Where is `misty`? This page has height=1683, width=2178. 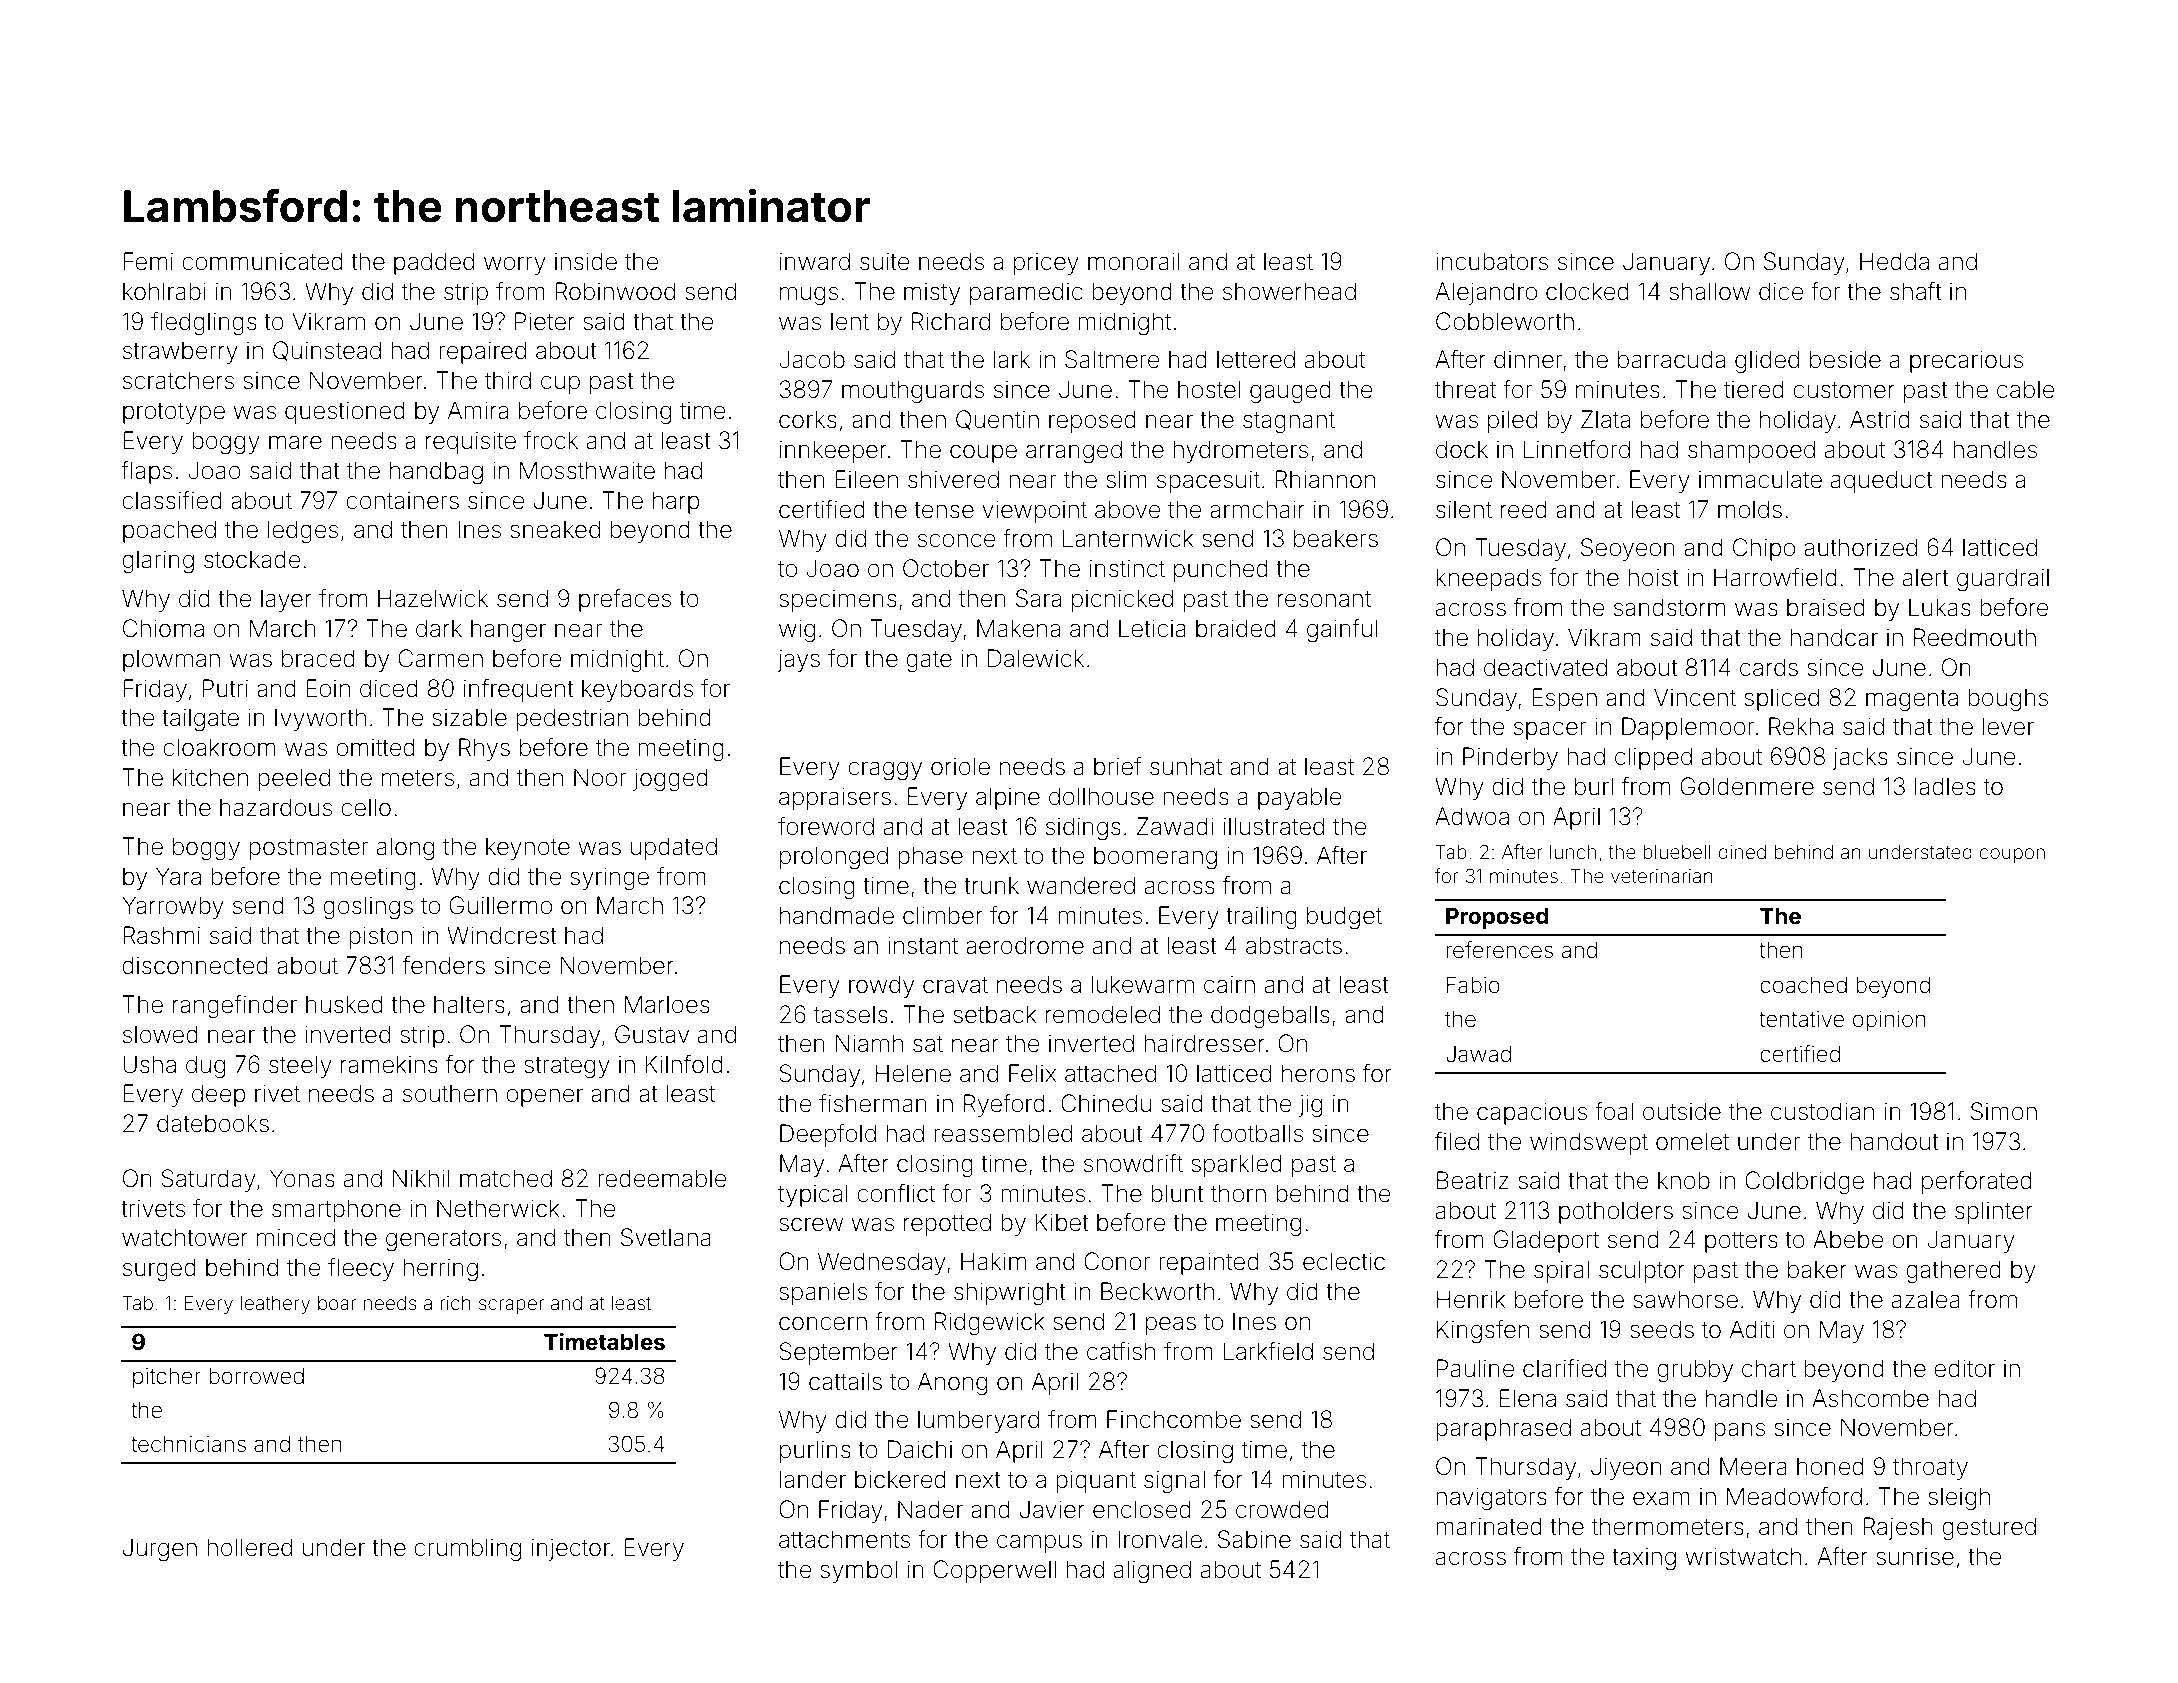 misty is located at coordinates (932, 293).
